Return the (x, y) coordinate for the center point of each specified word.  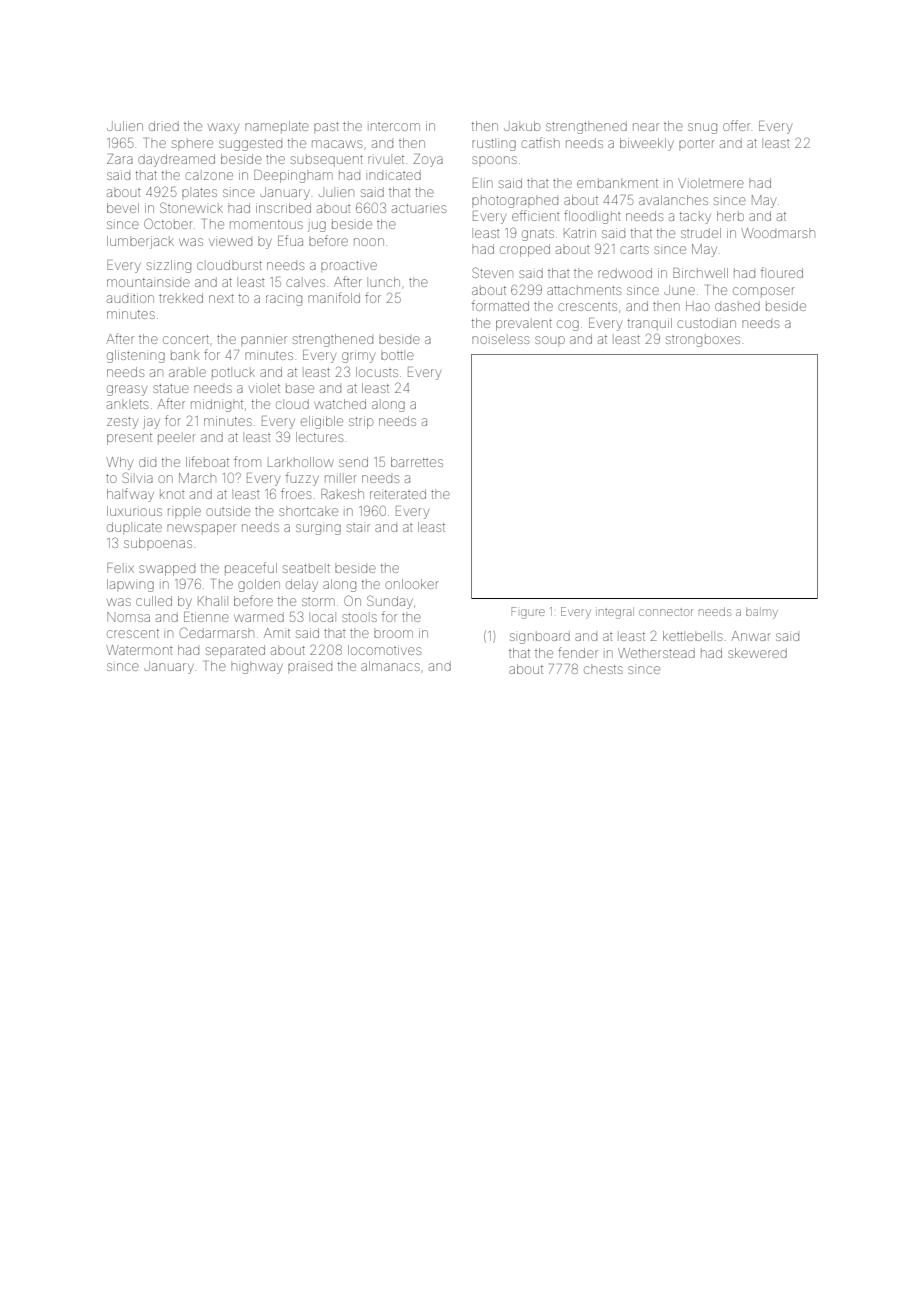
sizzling (169, 266)
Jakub (522, 126)
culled (154, 601)
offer (736, 125)
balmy (762, 613)
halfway (130, 495)
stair (358, 528)
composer (764, 291)
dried (164, 126)
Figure (528, 613)
